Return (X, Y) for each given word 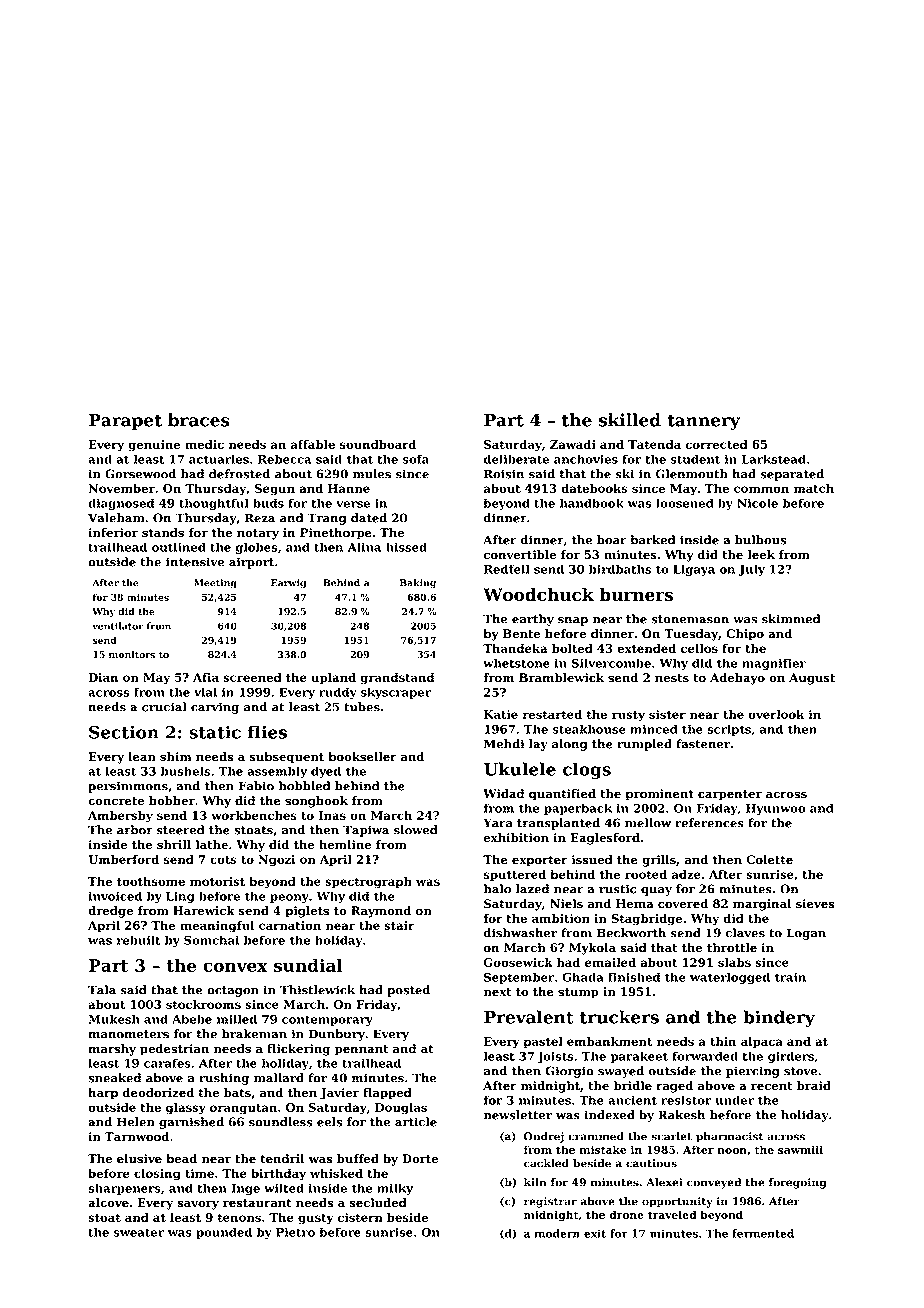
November (121, 488)
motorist (217, 881)
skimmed (791, 619)
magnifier (774, 664)
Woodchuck (538, 594)
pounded (224, 1233)
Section (124, 732)
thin (723, 1041)
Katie (501, 714)
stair (399, 925)
